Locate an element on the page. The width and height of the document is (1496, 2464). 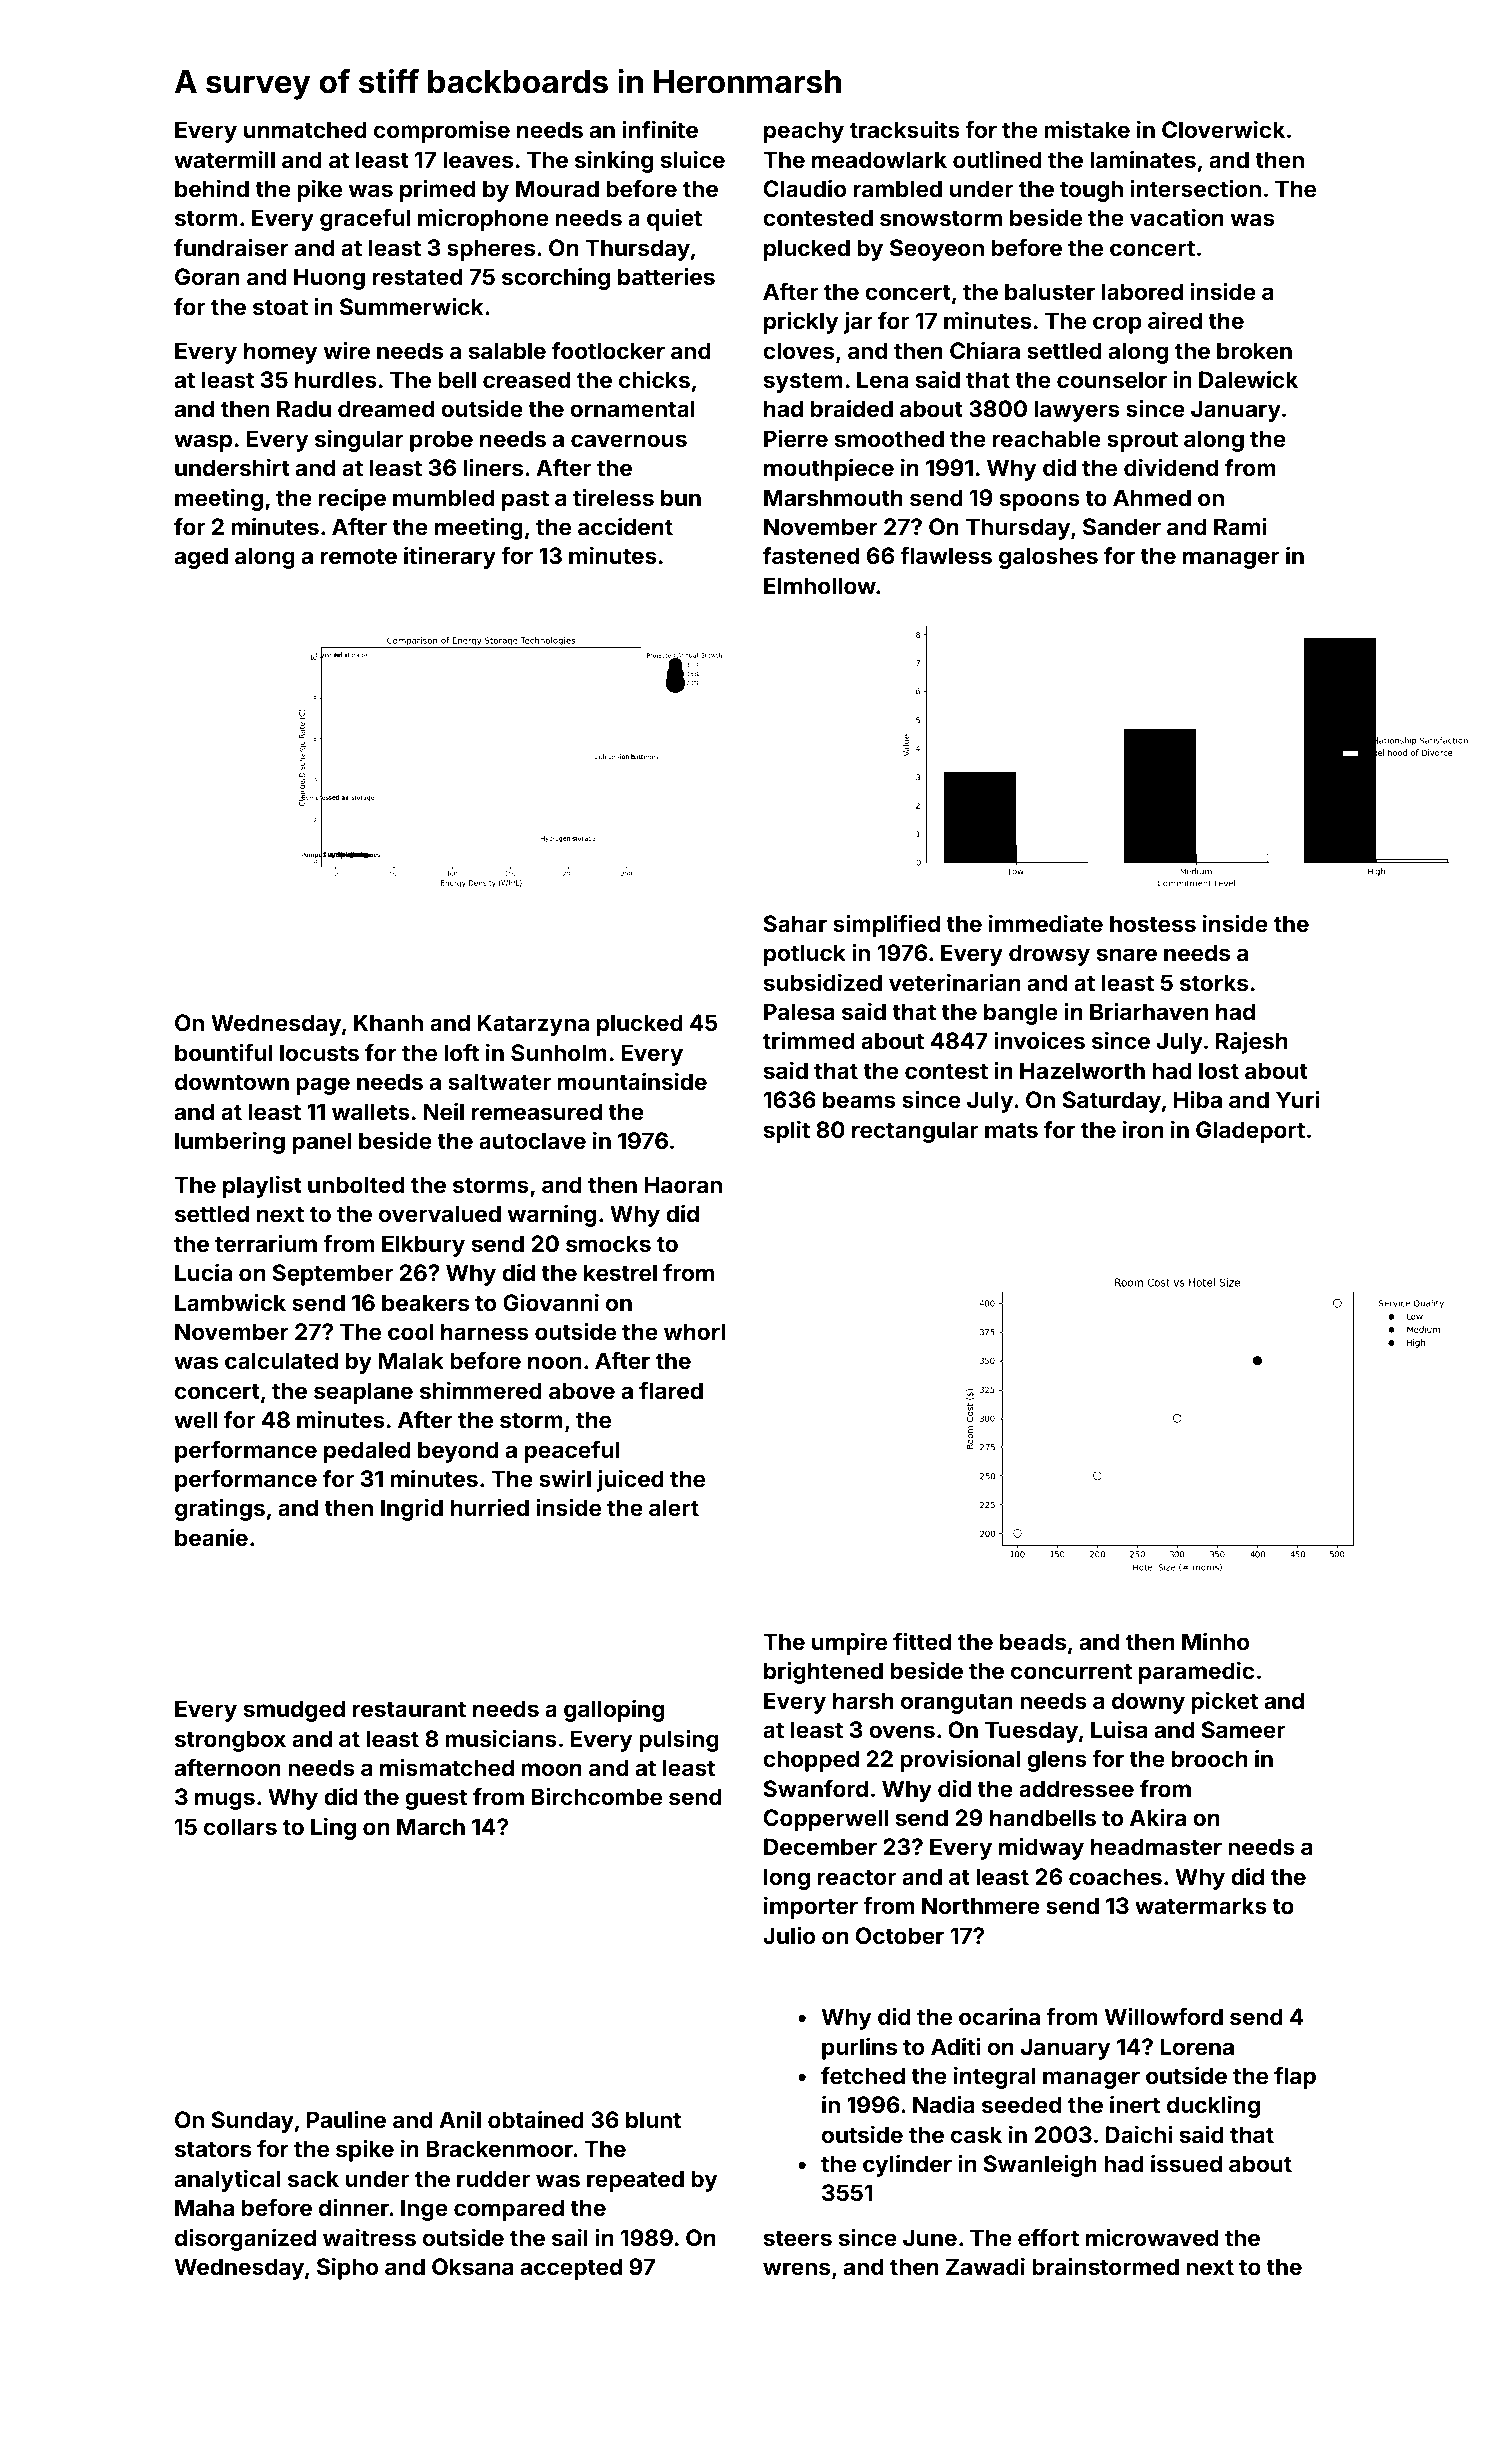
Ahmed is located at coordinates (1152, 497).
